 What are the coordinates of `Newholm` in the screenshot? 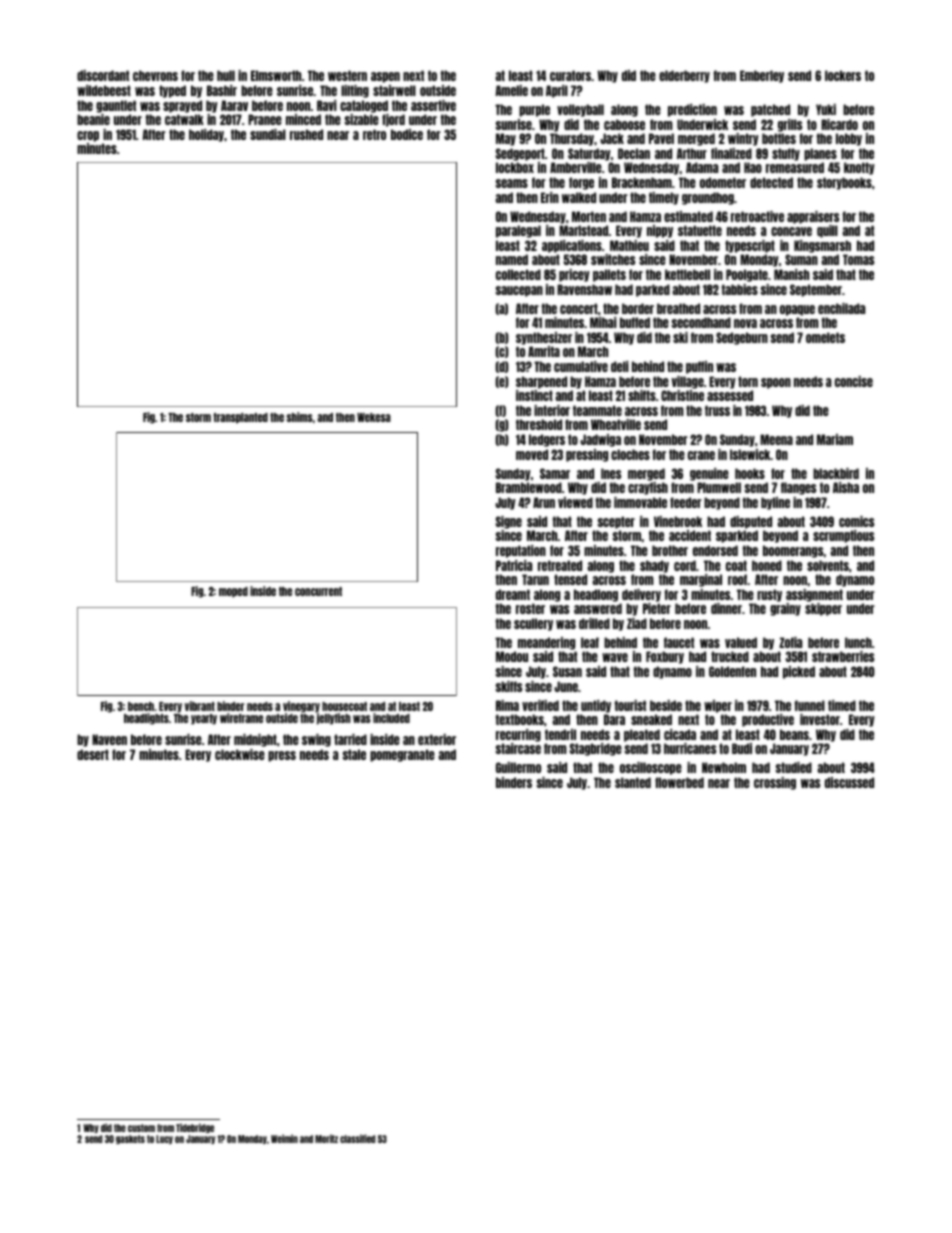 It's located at (724, 767).
